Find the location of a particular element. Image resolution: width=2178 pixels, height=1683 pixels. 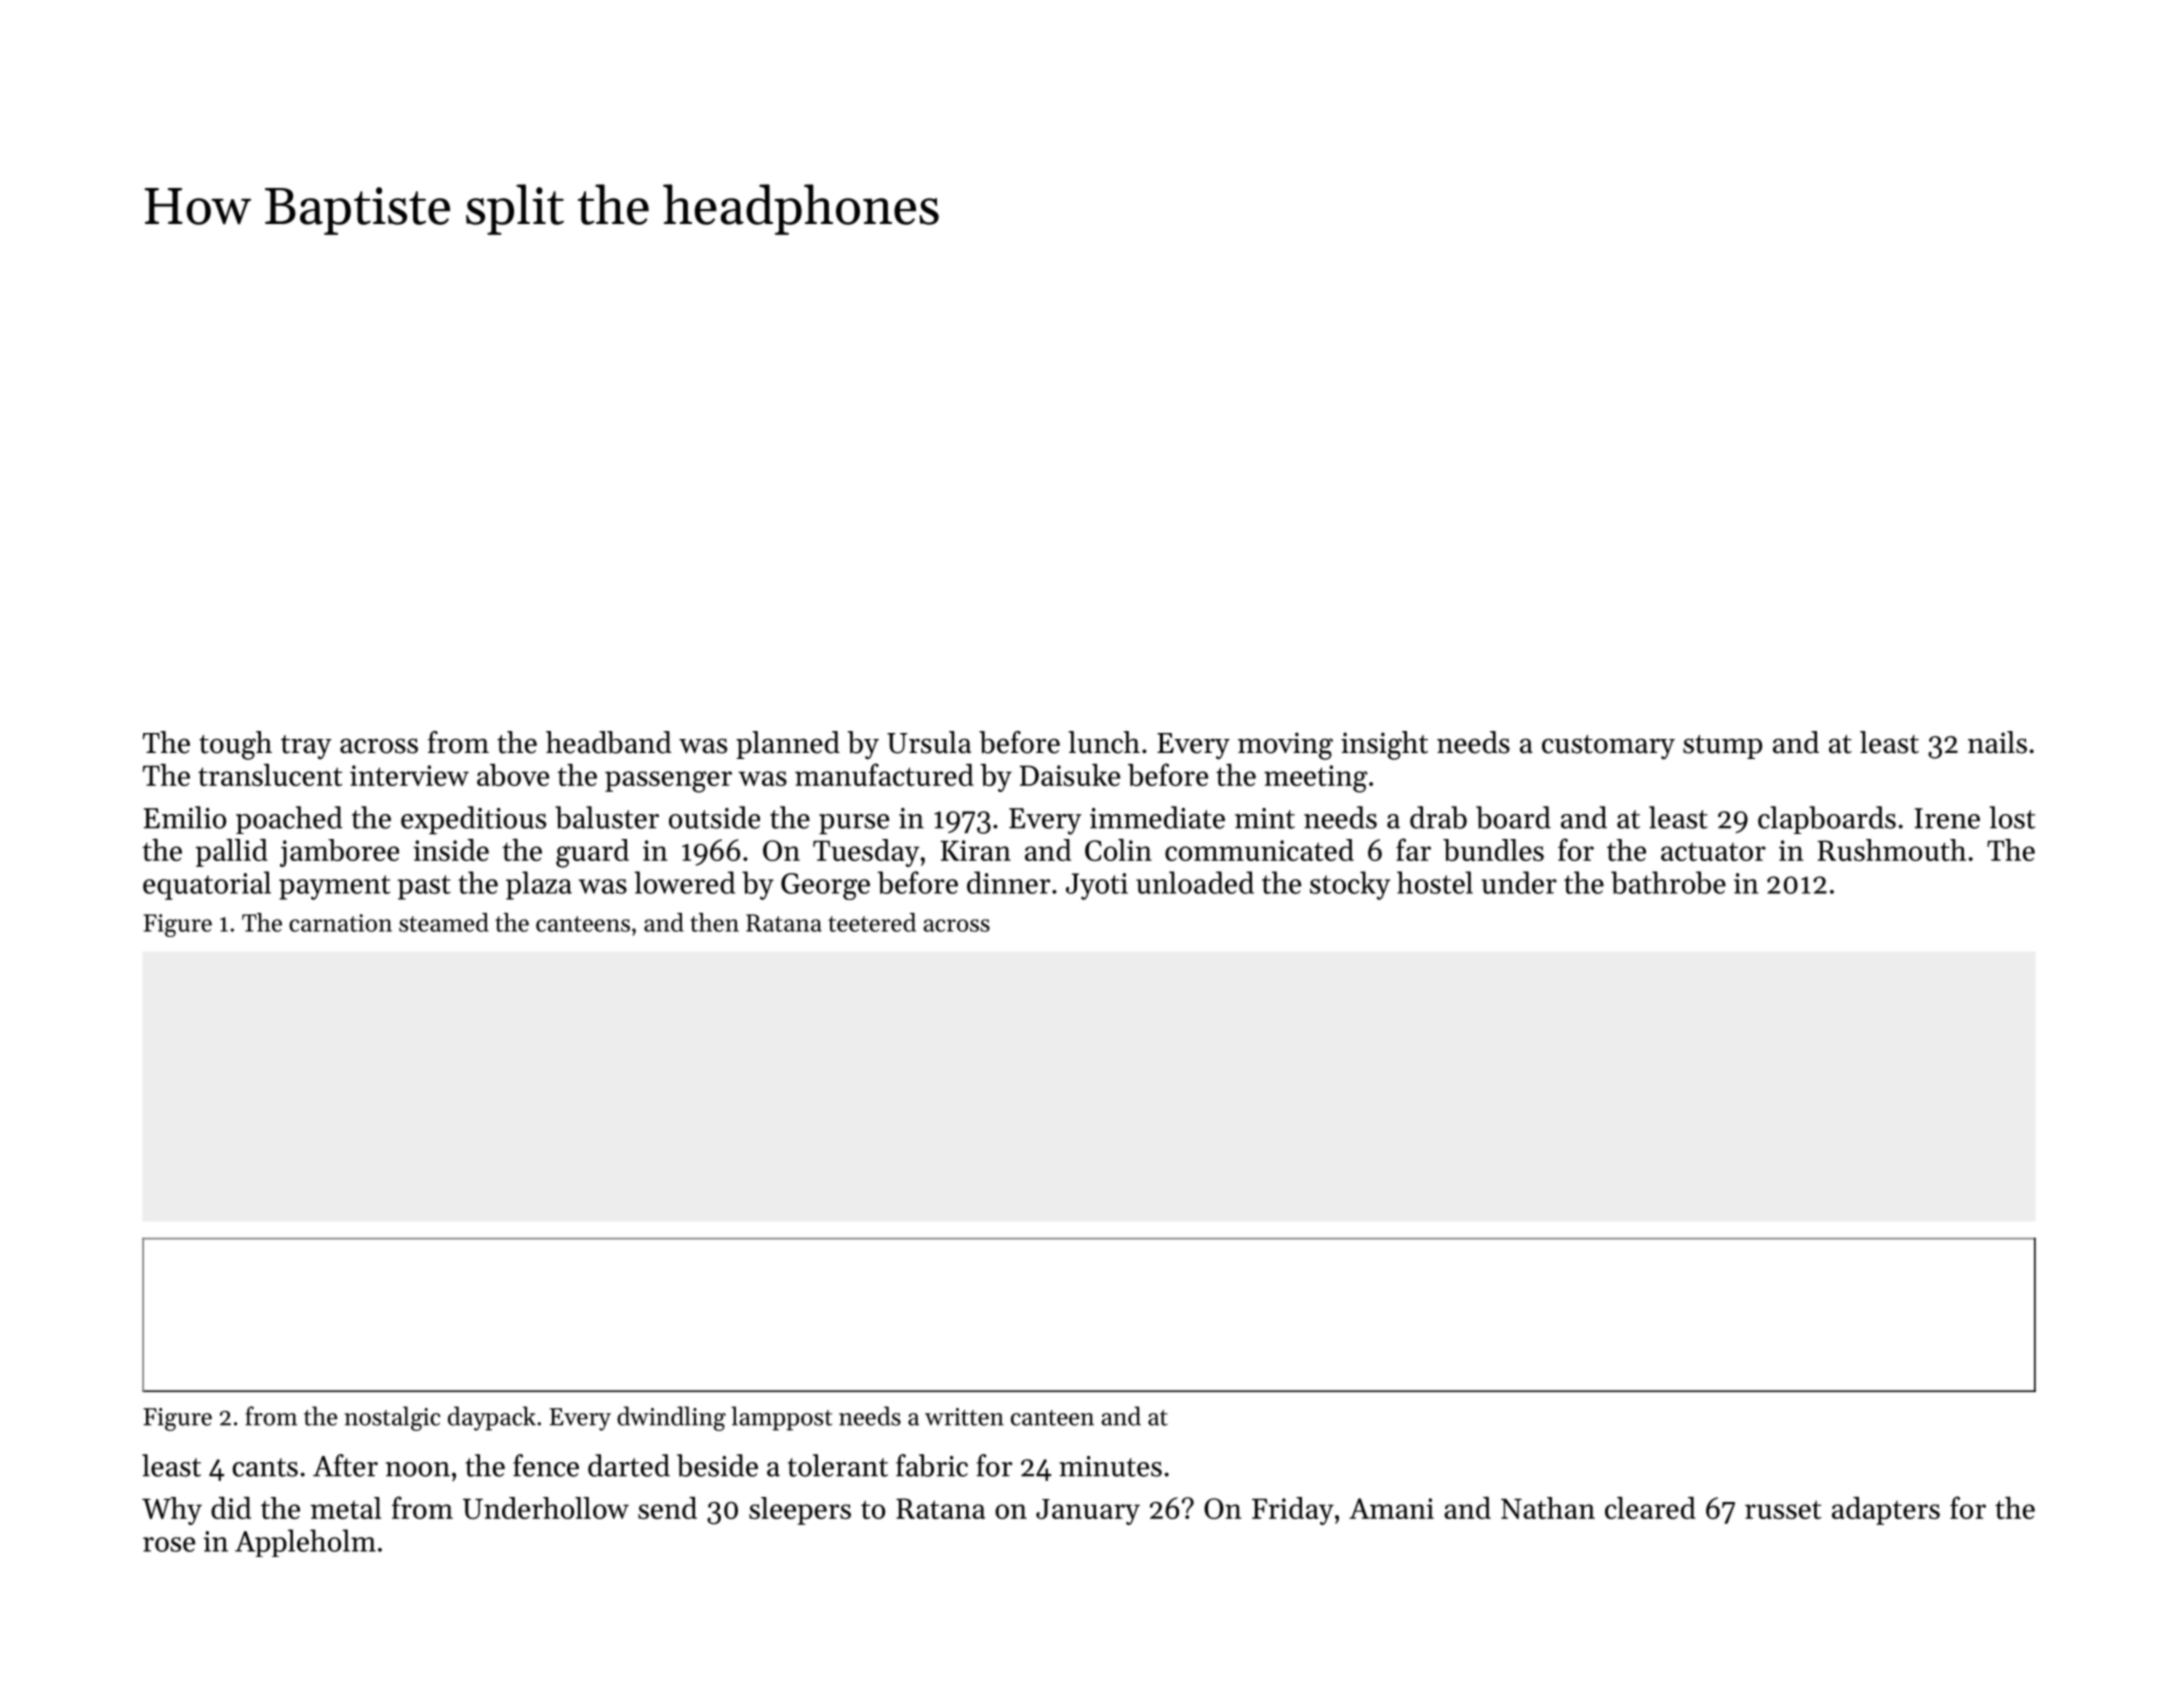

written is located at coordinates (964, 1417).
